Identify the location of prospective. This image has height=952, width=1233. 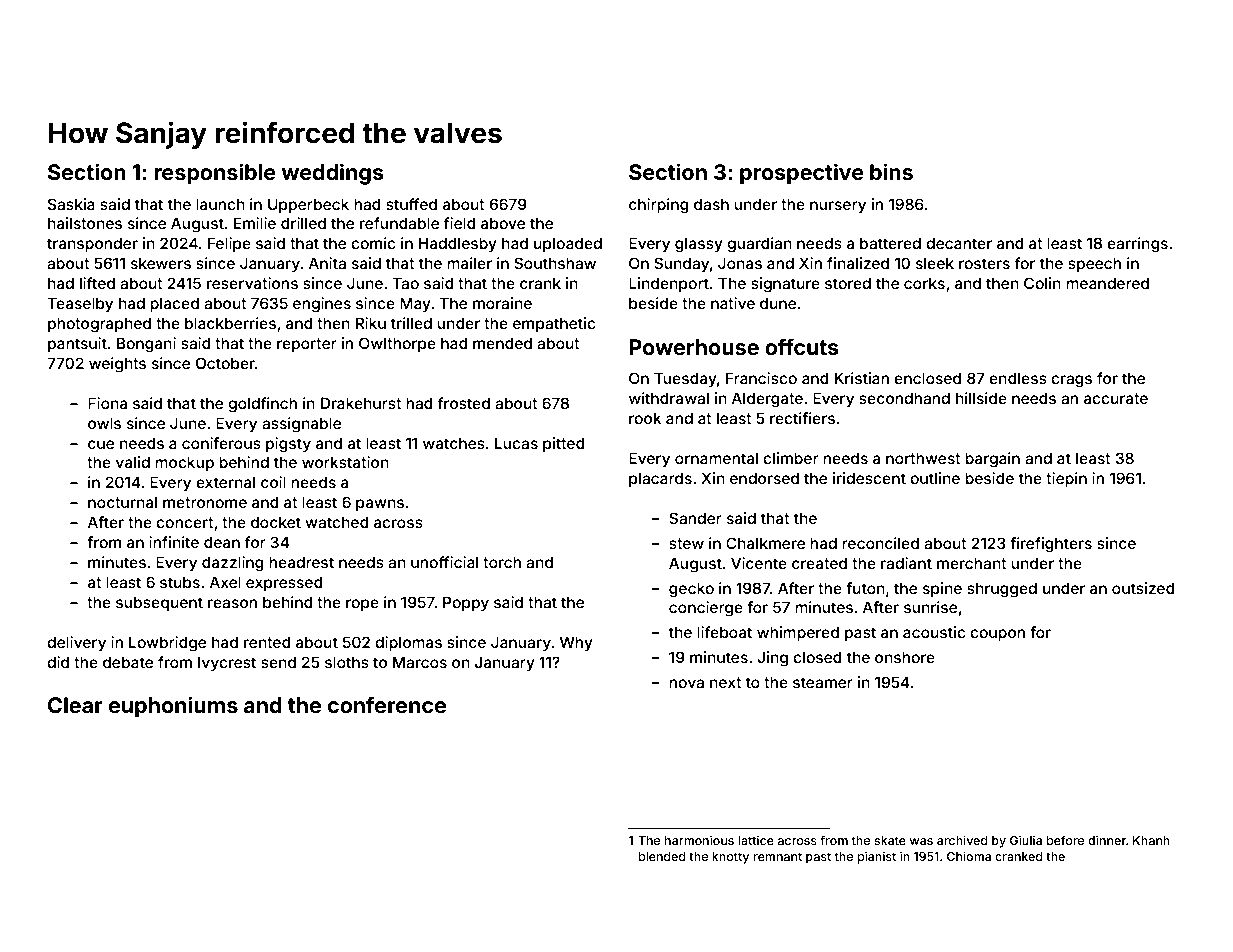
(802, 174).
